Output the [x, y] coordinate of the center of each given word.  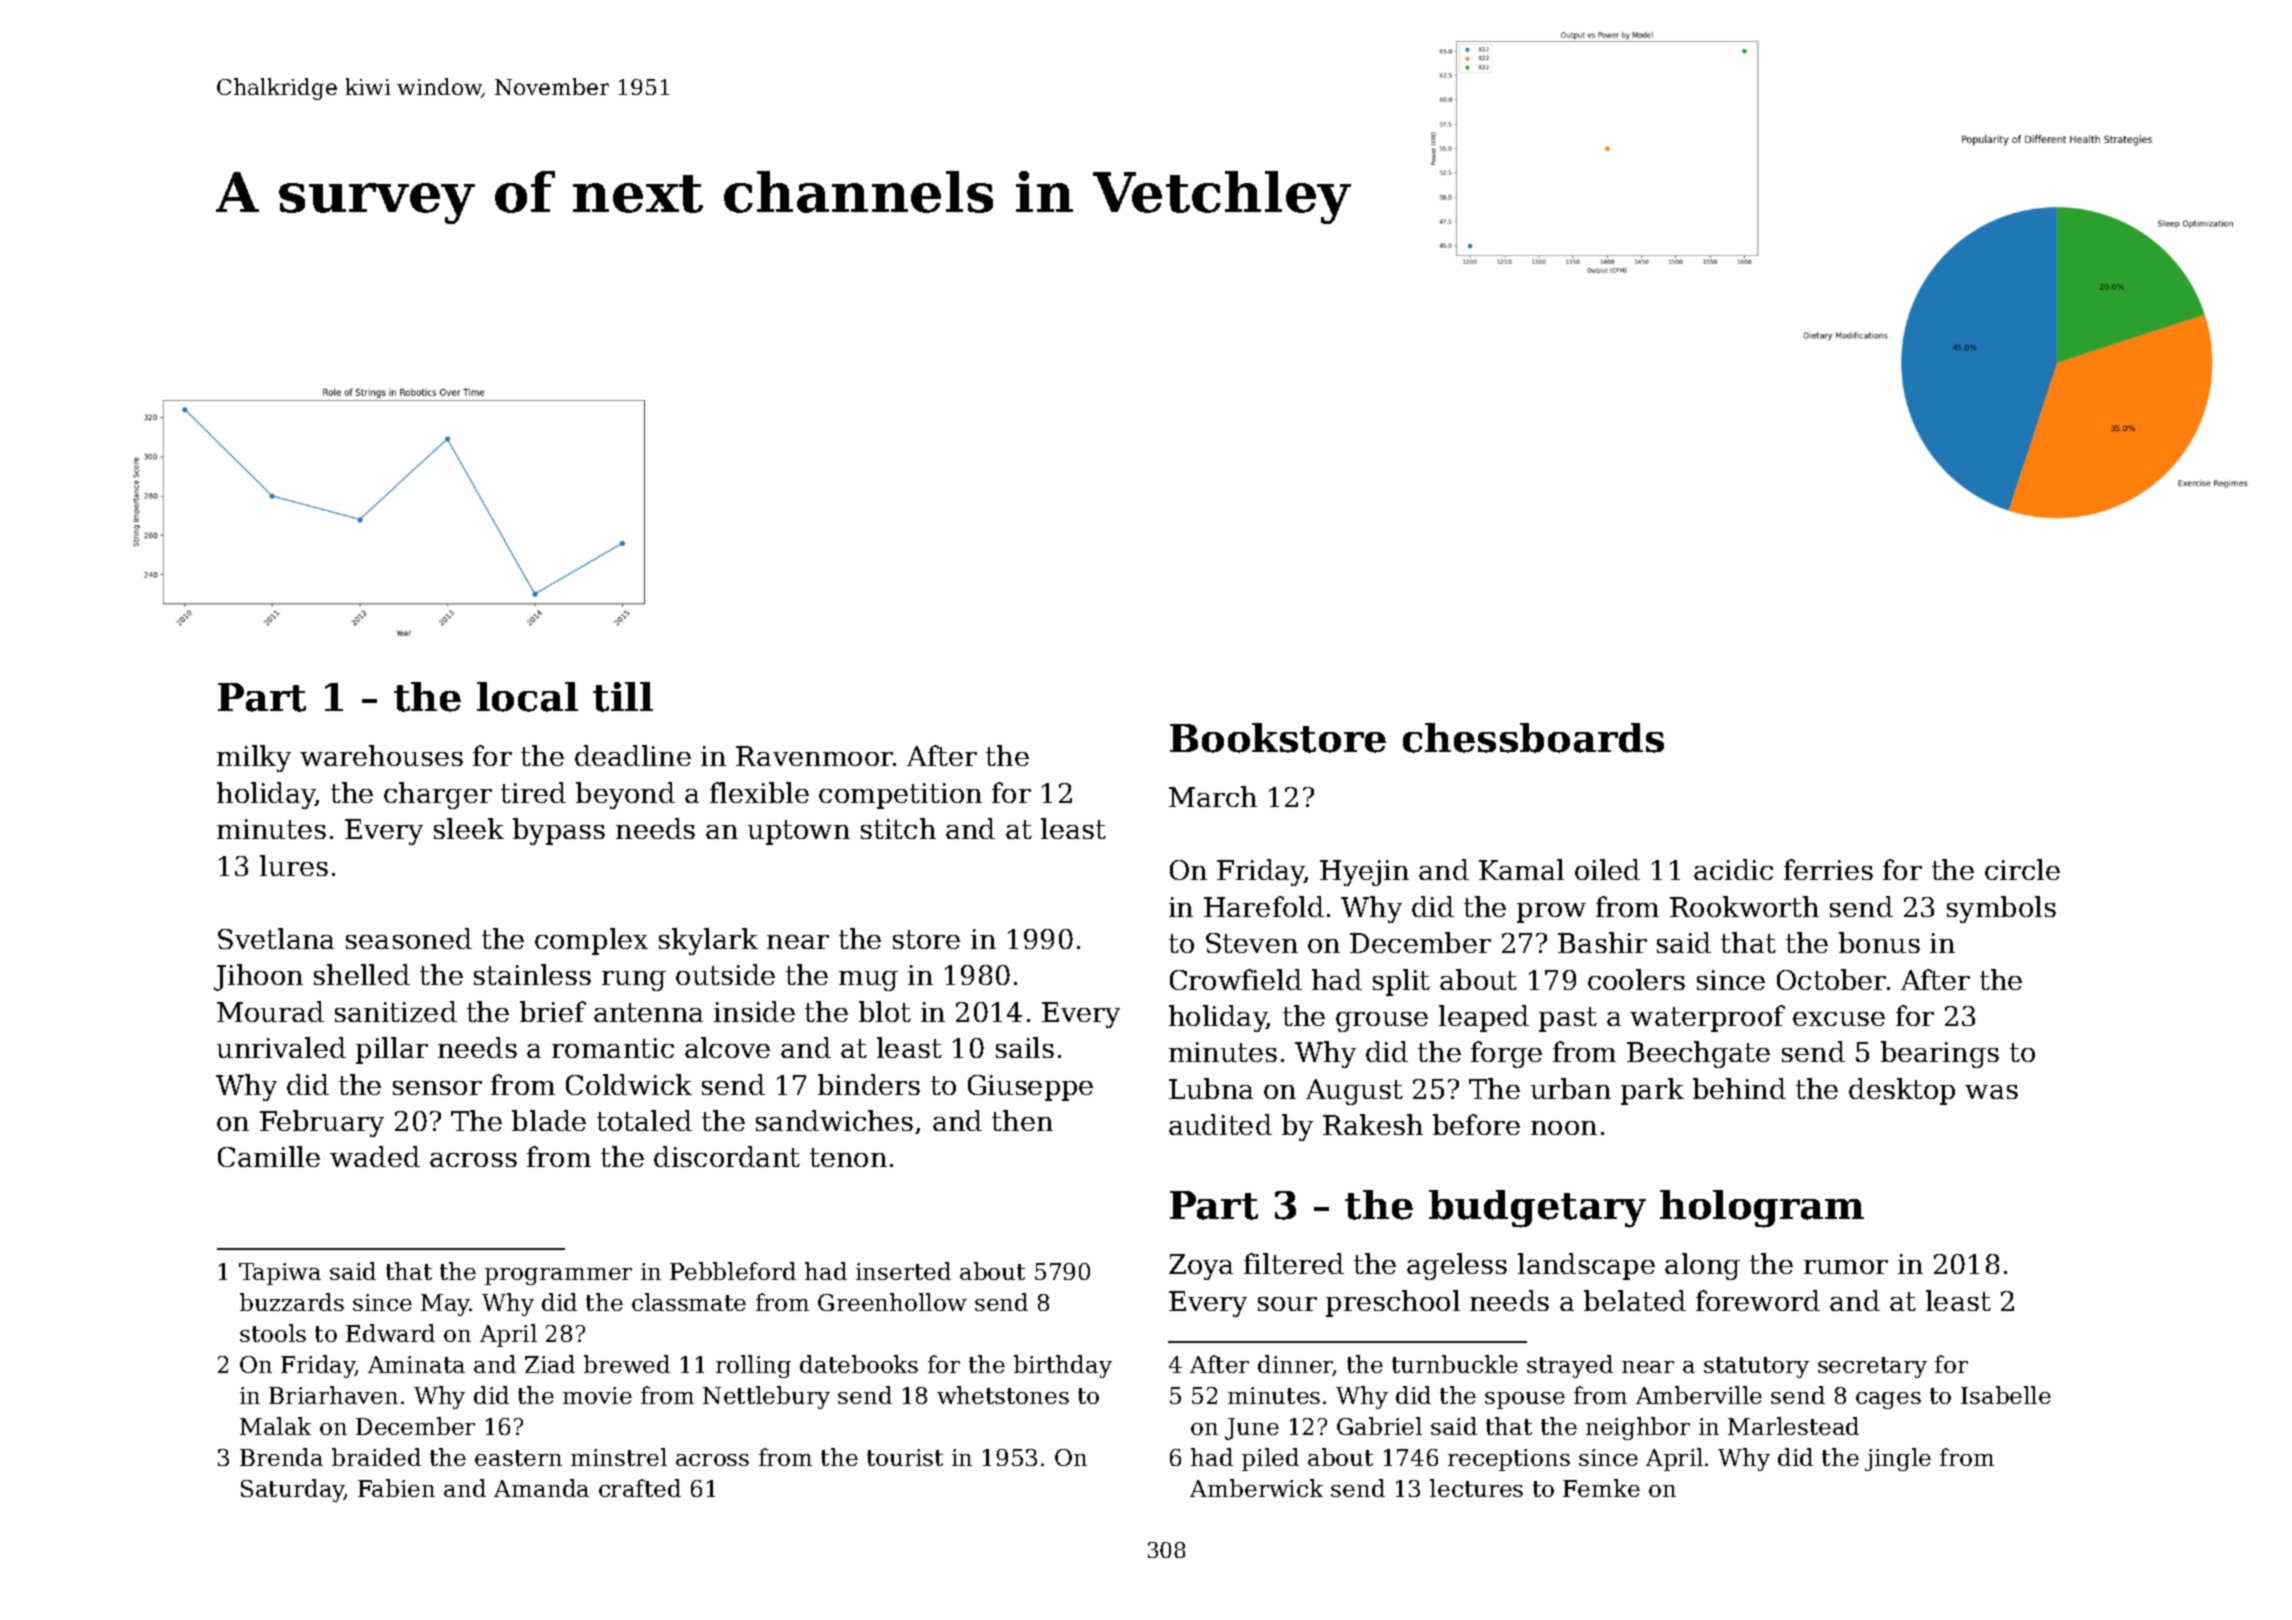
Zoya [1201, 1267]
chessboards [1533, 738]
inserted [903, 1271]
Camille [269, 1156]
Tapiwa [280, 1274]
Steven [1252, 943]
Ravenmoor [814, 756]
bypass [559, 831]
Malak [275, 1426]
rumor [1846, 1267]
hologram [1762, 1209]
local [527, 697]
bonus [1879, 942]
